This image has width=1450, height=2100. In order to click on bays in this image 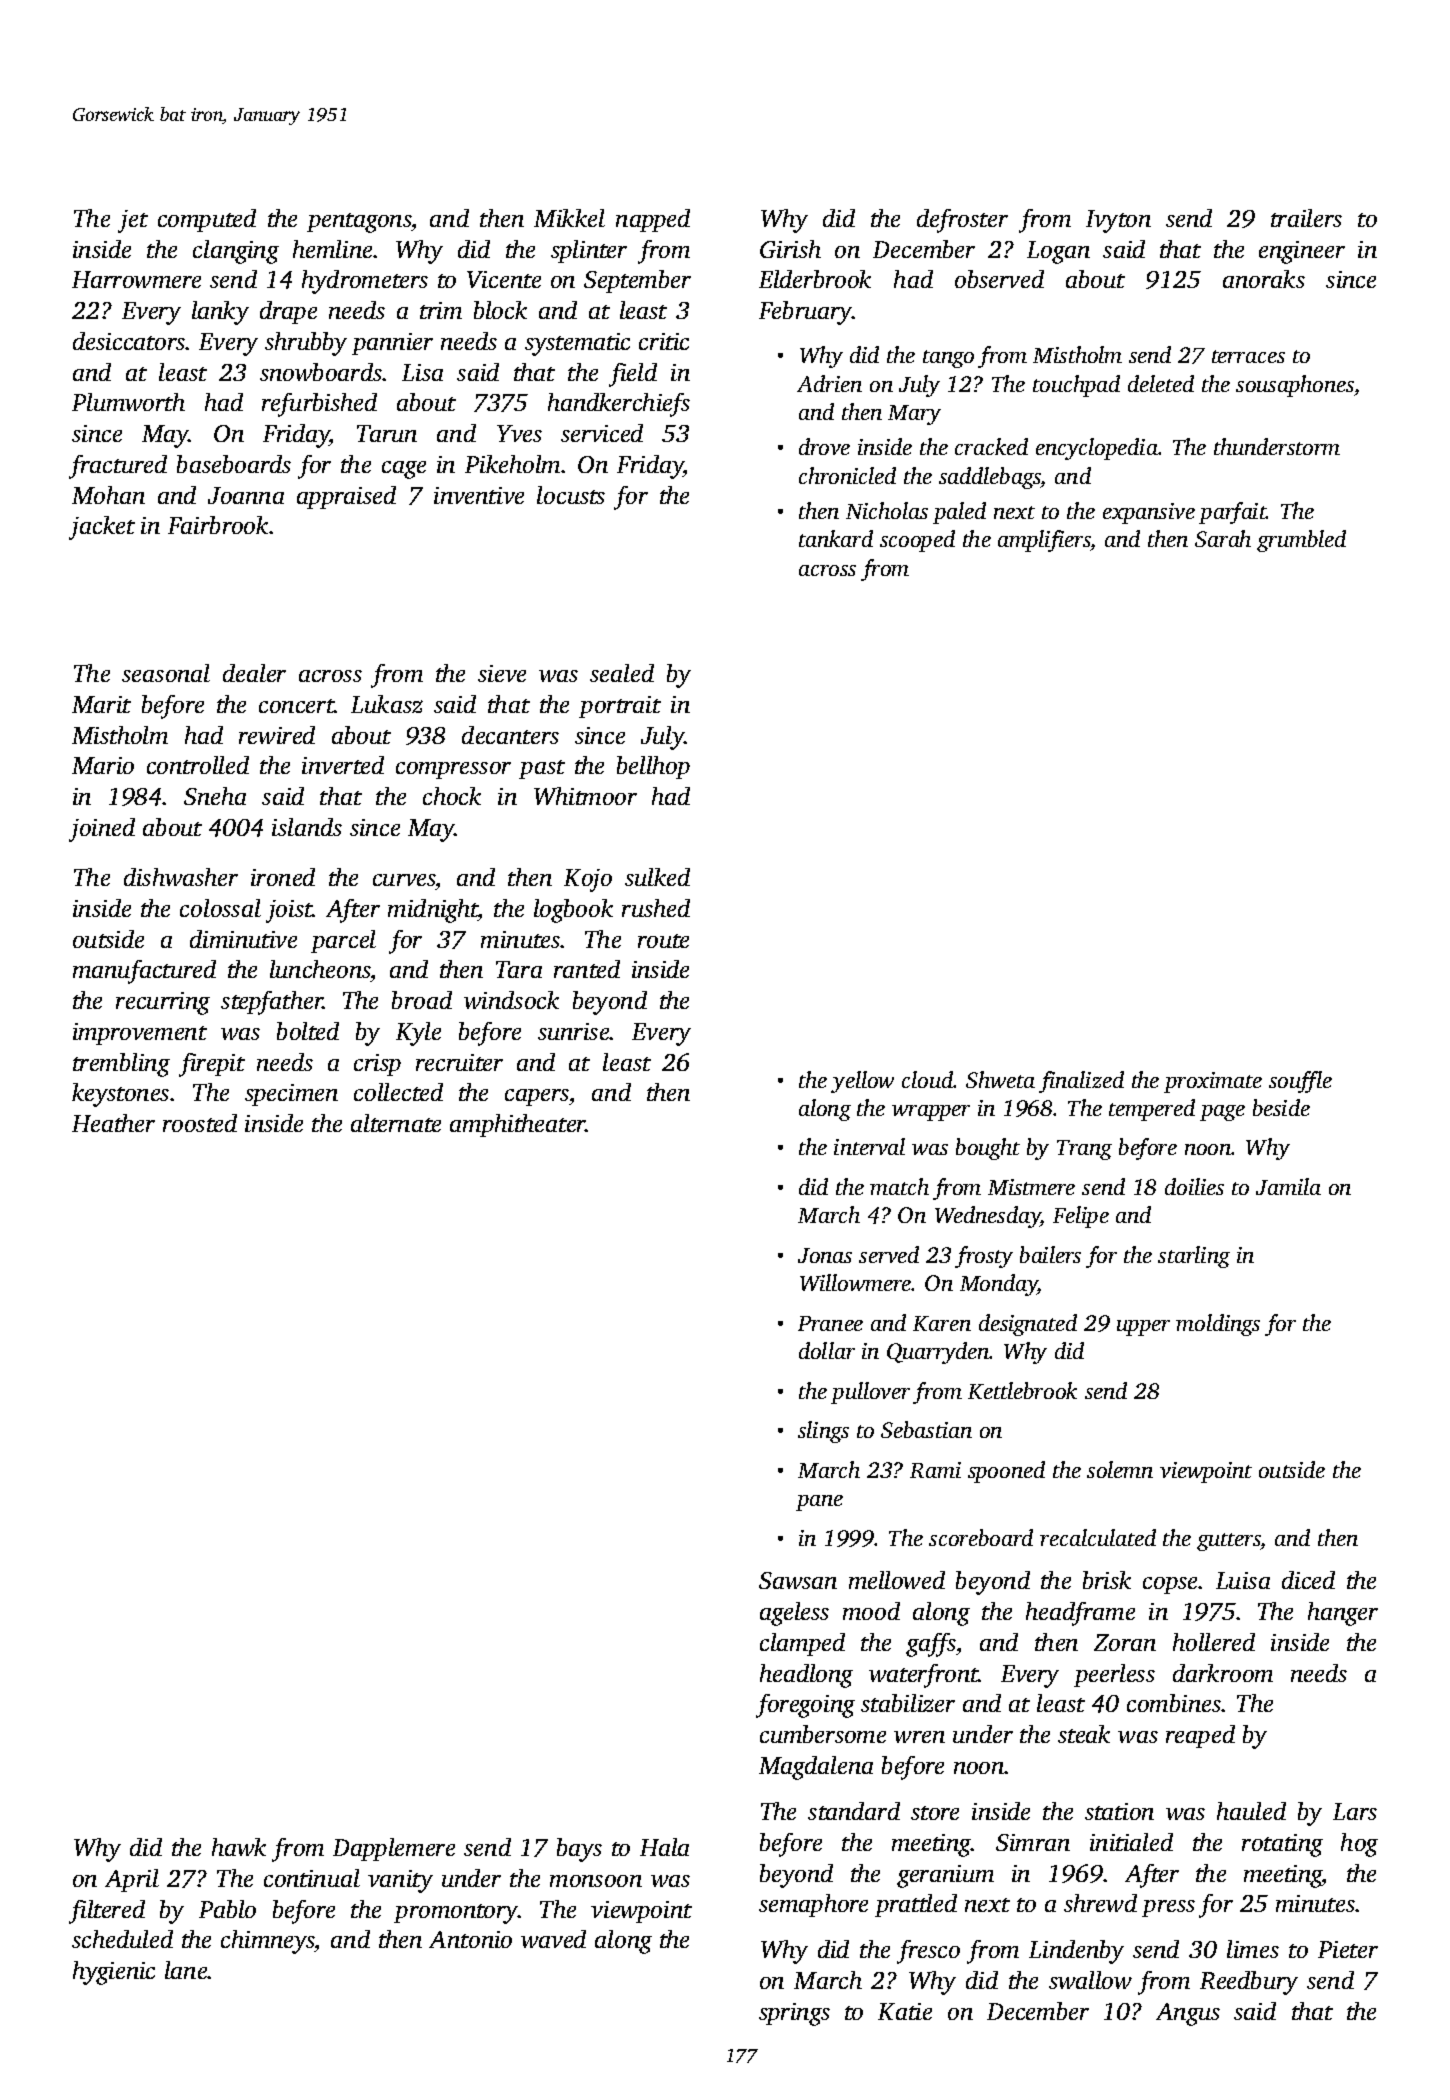, I will do `click(579, 1850)`.
